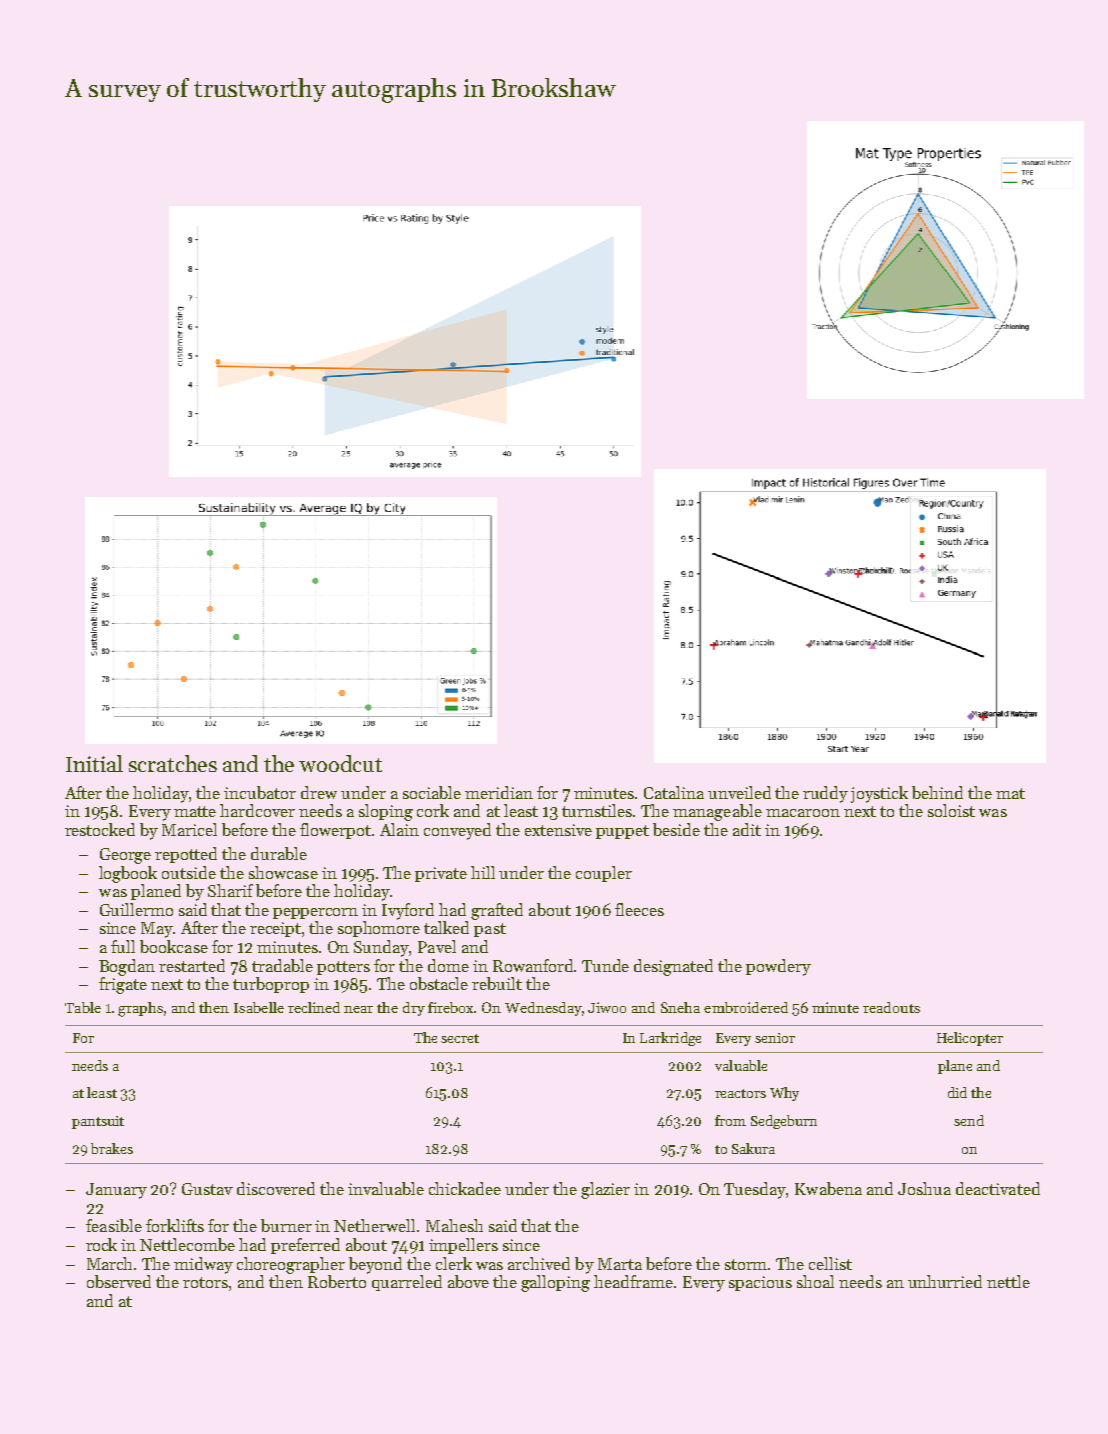 This screenshot has height=1434, width=1108. What do you see at coordinates (207, 1189) in the screenshot?
I see `Gustav` at bounding box center [207, 1189].
